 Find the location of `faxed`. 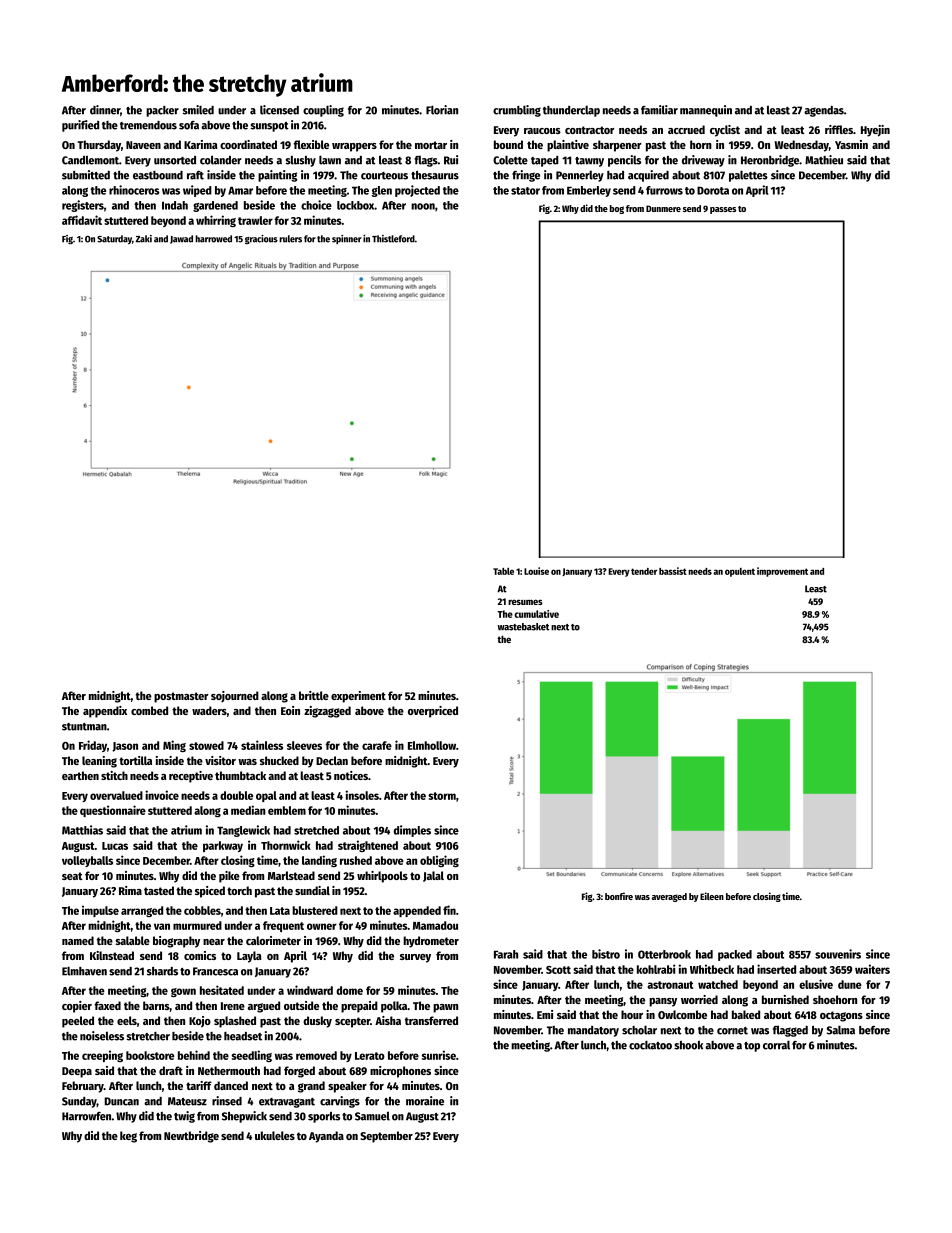

faxed is located at coordinates (107, 1005).
